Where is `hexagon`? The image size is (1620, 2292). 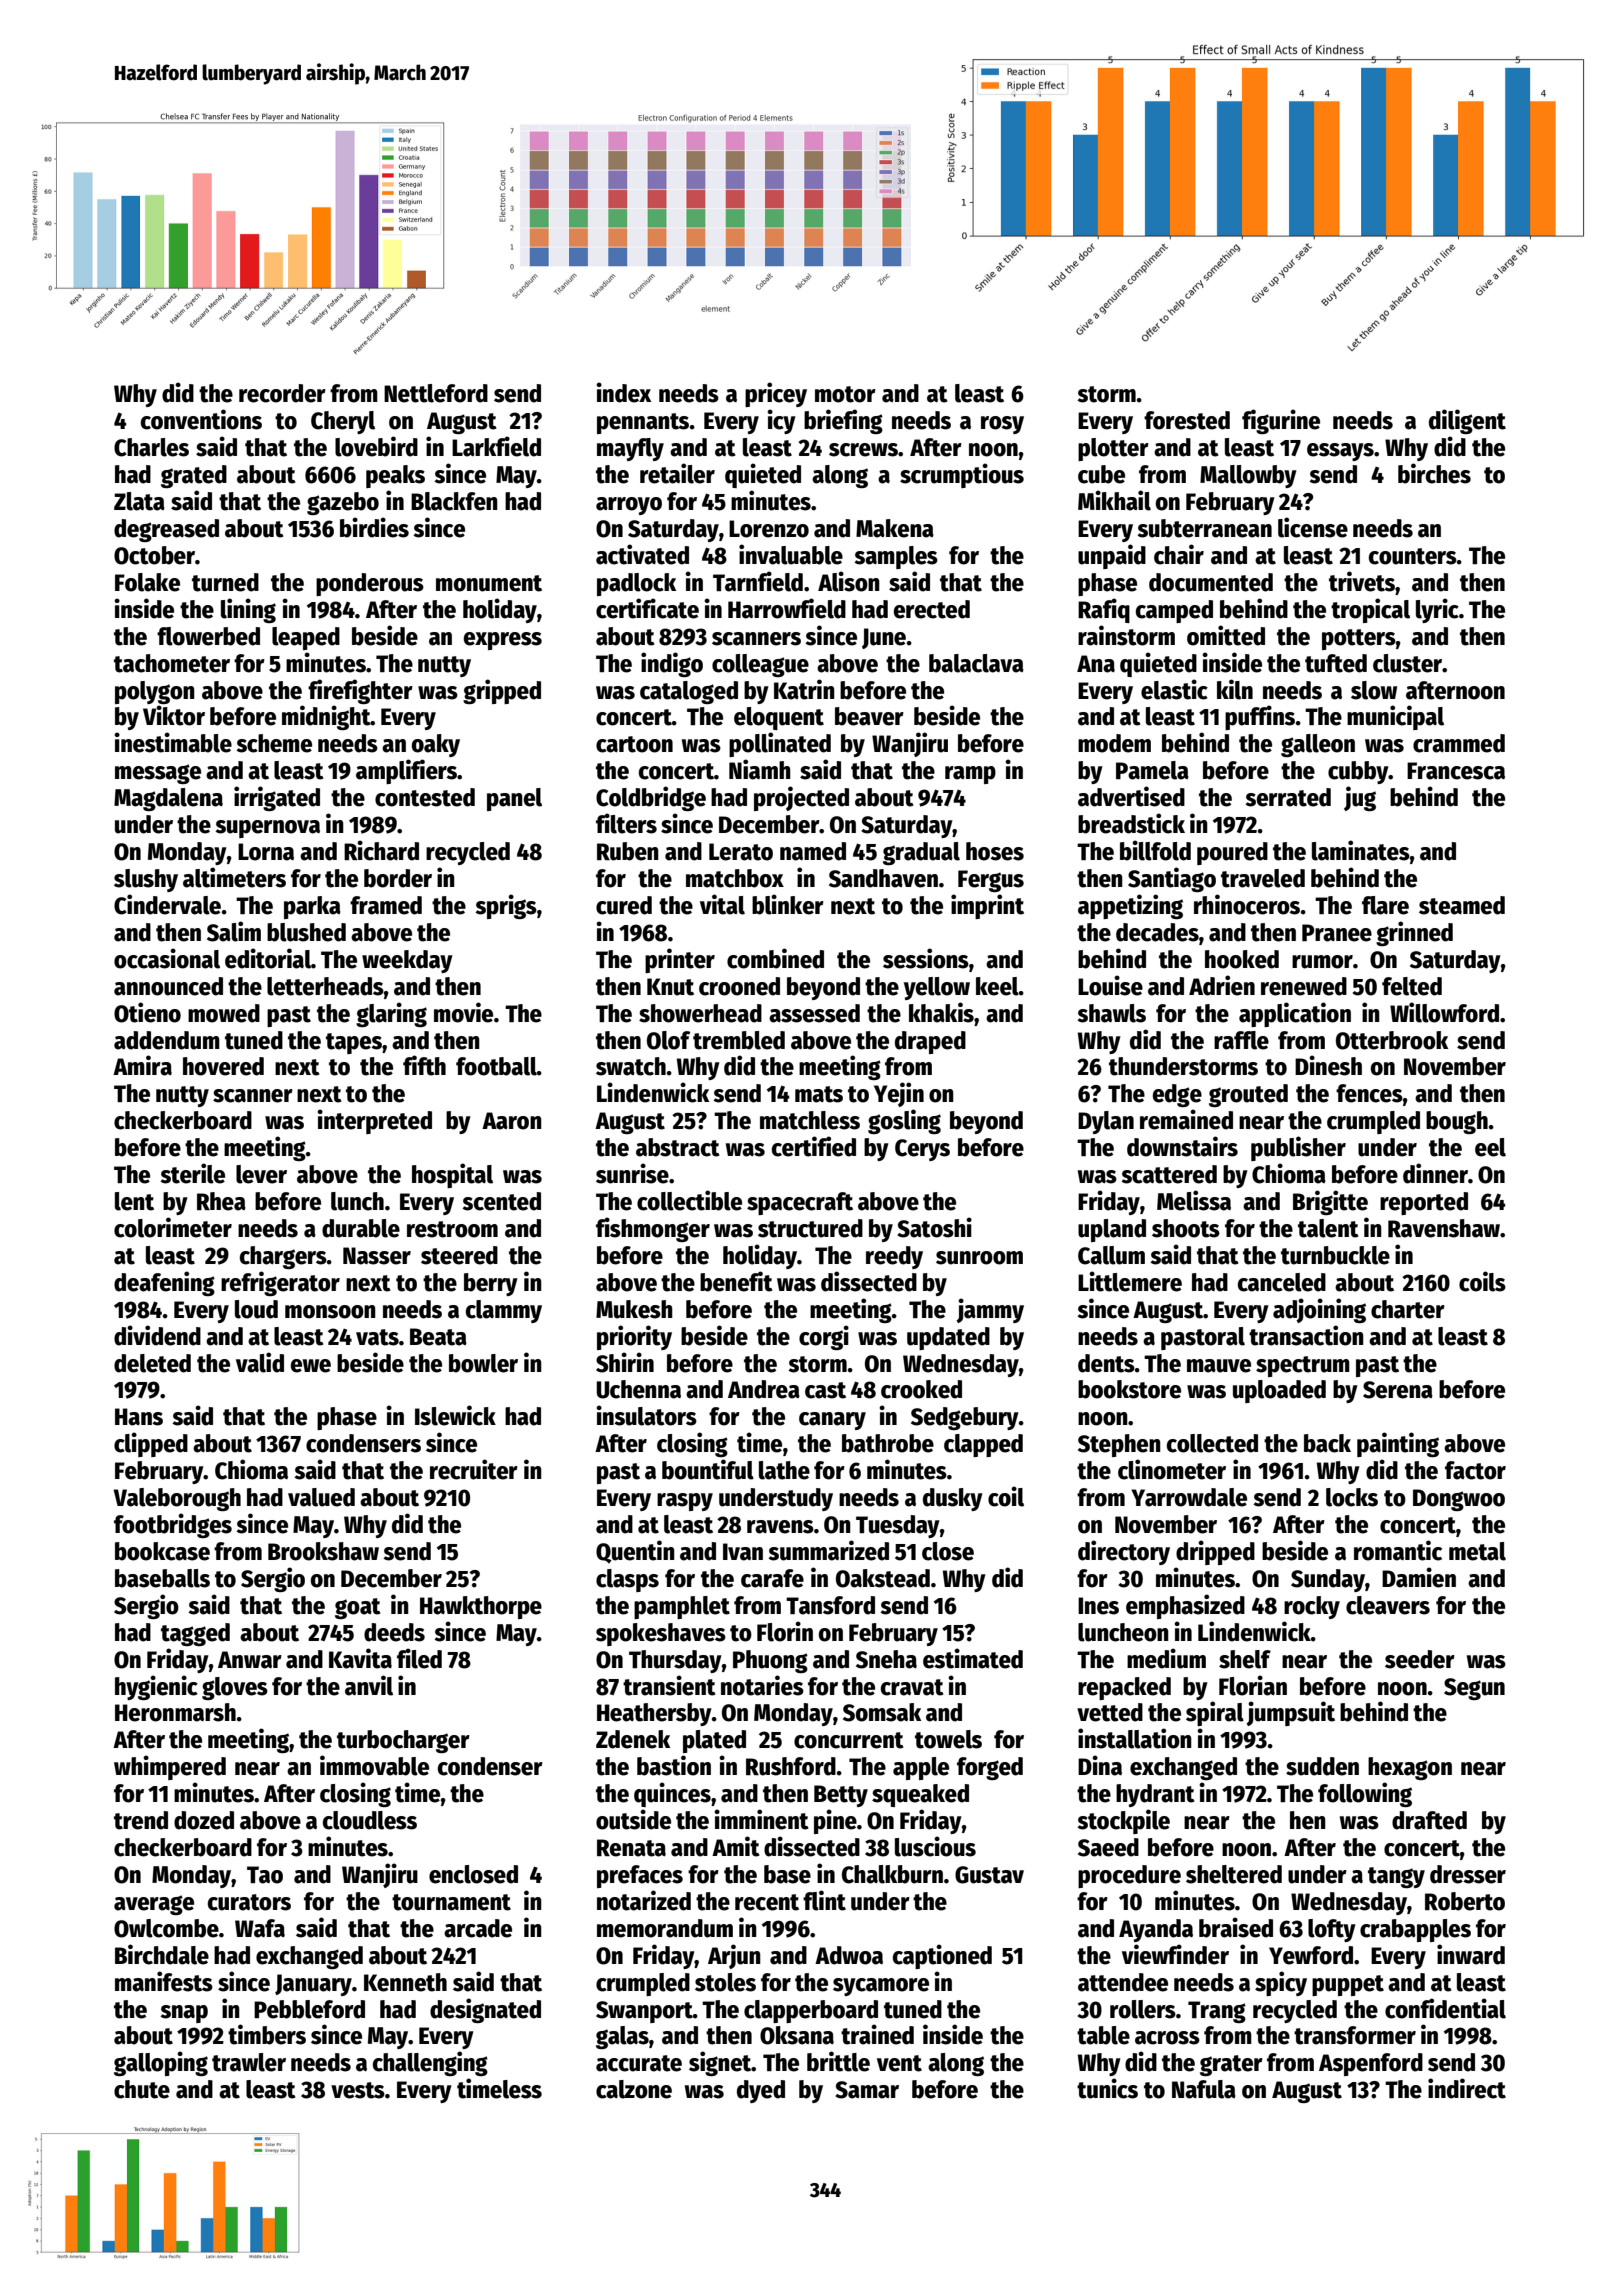 hexagon is located at coordinates (1410, 1768).
